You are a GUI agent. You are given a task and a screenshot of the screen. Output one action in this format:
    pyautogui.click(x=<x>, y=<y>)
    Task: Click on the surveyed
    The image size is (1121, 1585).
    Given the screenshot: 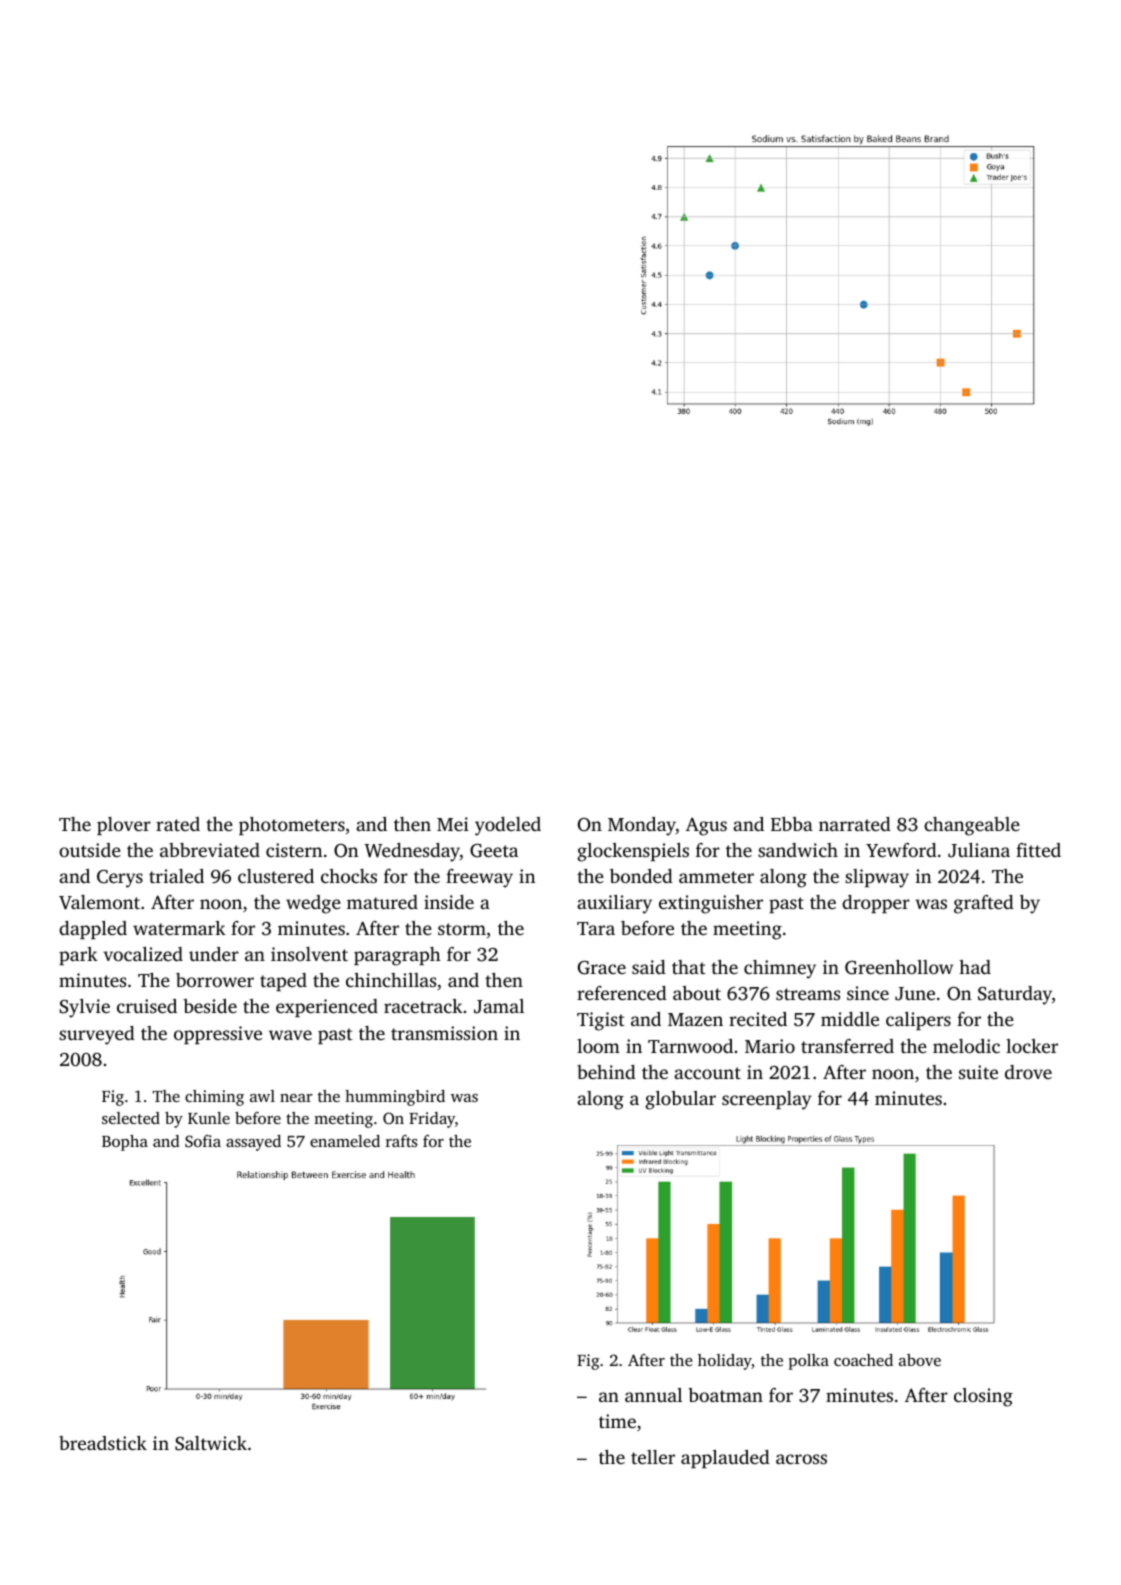 What is the action you would take?
    pyautogui.click(x=97, y=1035)
